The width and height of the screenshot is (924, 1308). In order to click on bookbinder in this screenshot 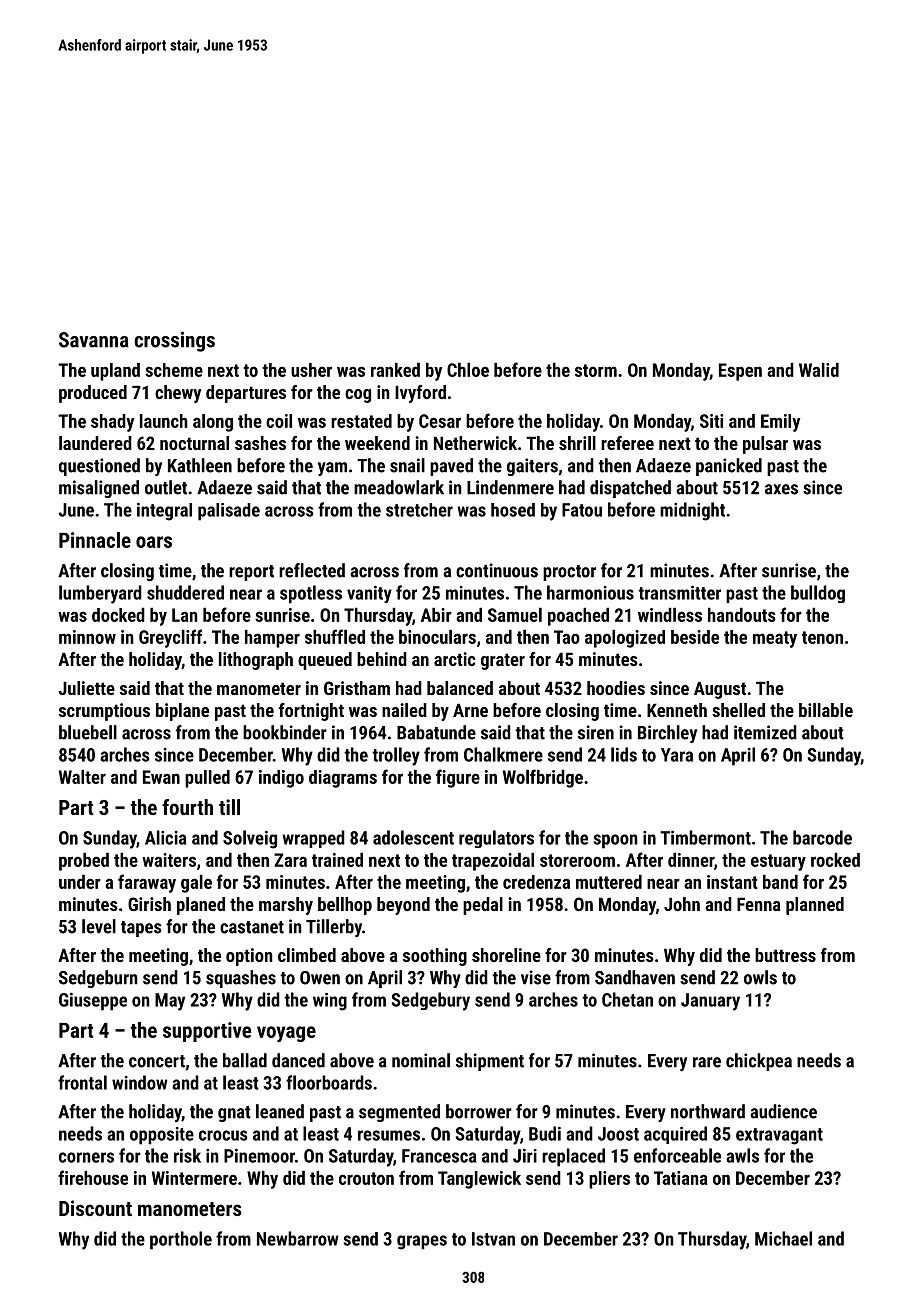, I will do `click(285, 732)`.
